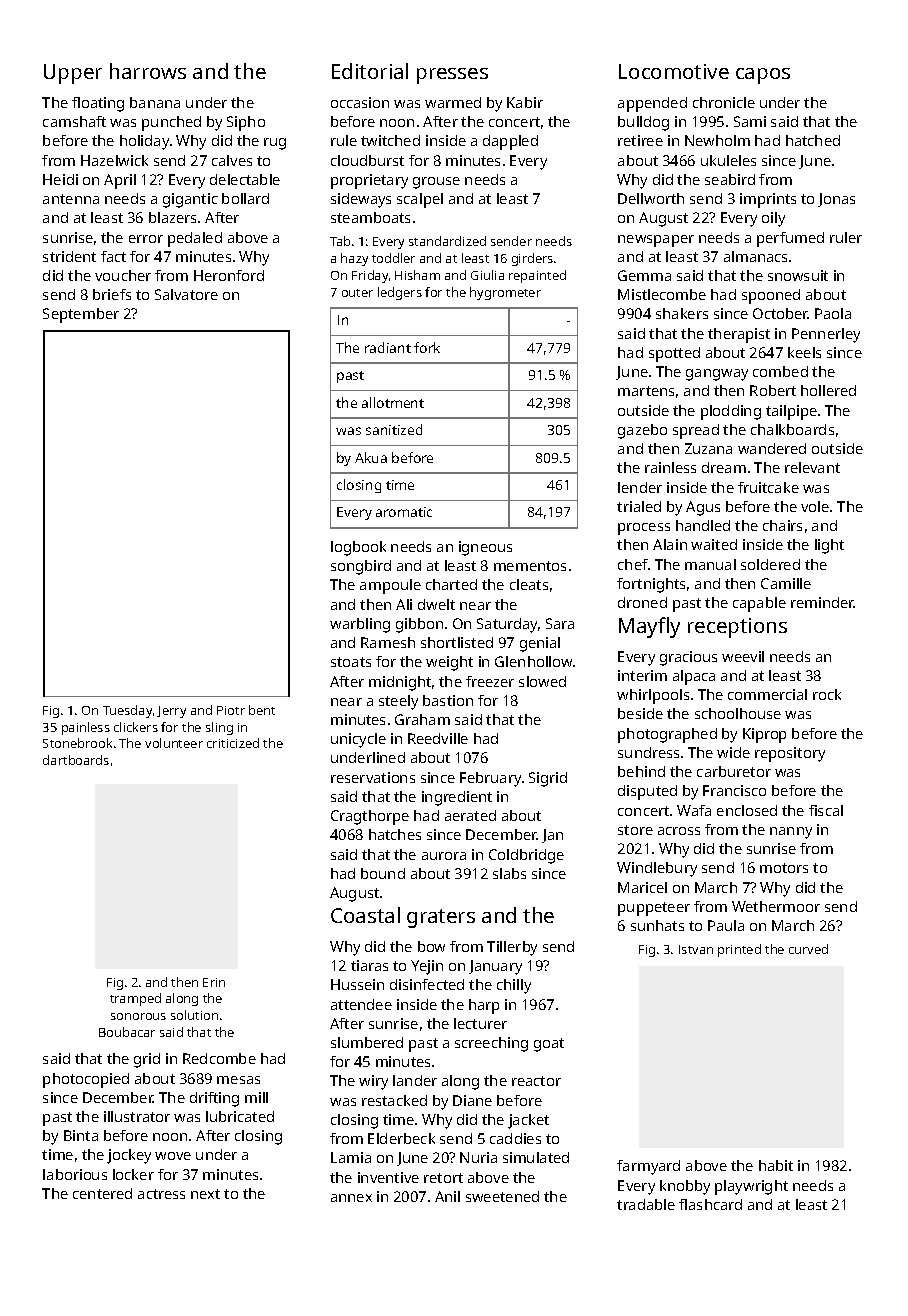 Image resolution: width=908 pixels, height=1316 pixels. Describe the element at coordinates (81, 315) in the document. I see `September` at that location.
